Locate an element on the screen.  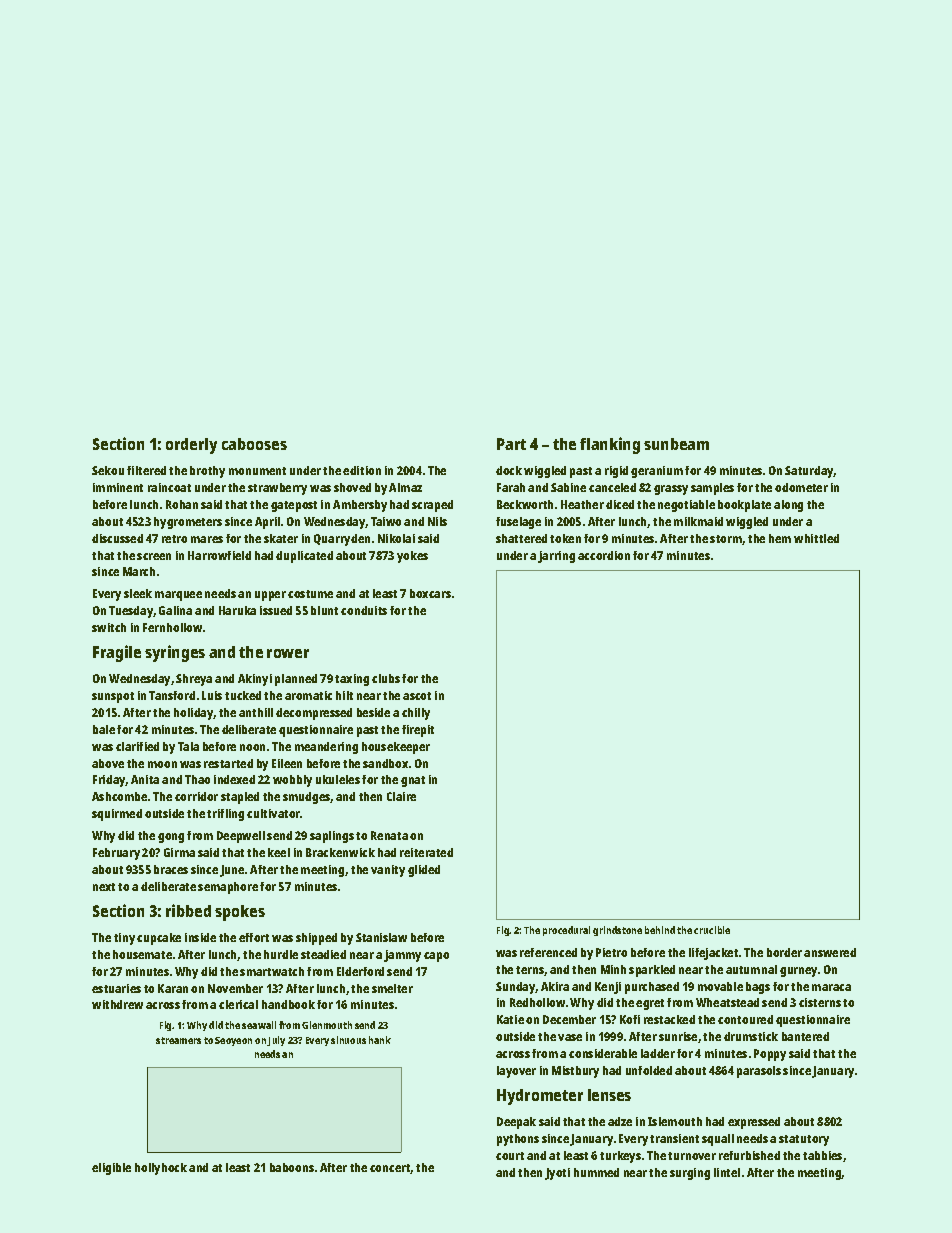
hollyhock is located at coordinates (161, 1169).
